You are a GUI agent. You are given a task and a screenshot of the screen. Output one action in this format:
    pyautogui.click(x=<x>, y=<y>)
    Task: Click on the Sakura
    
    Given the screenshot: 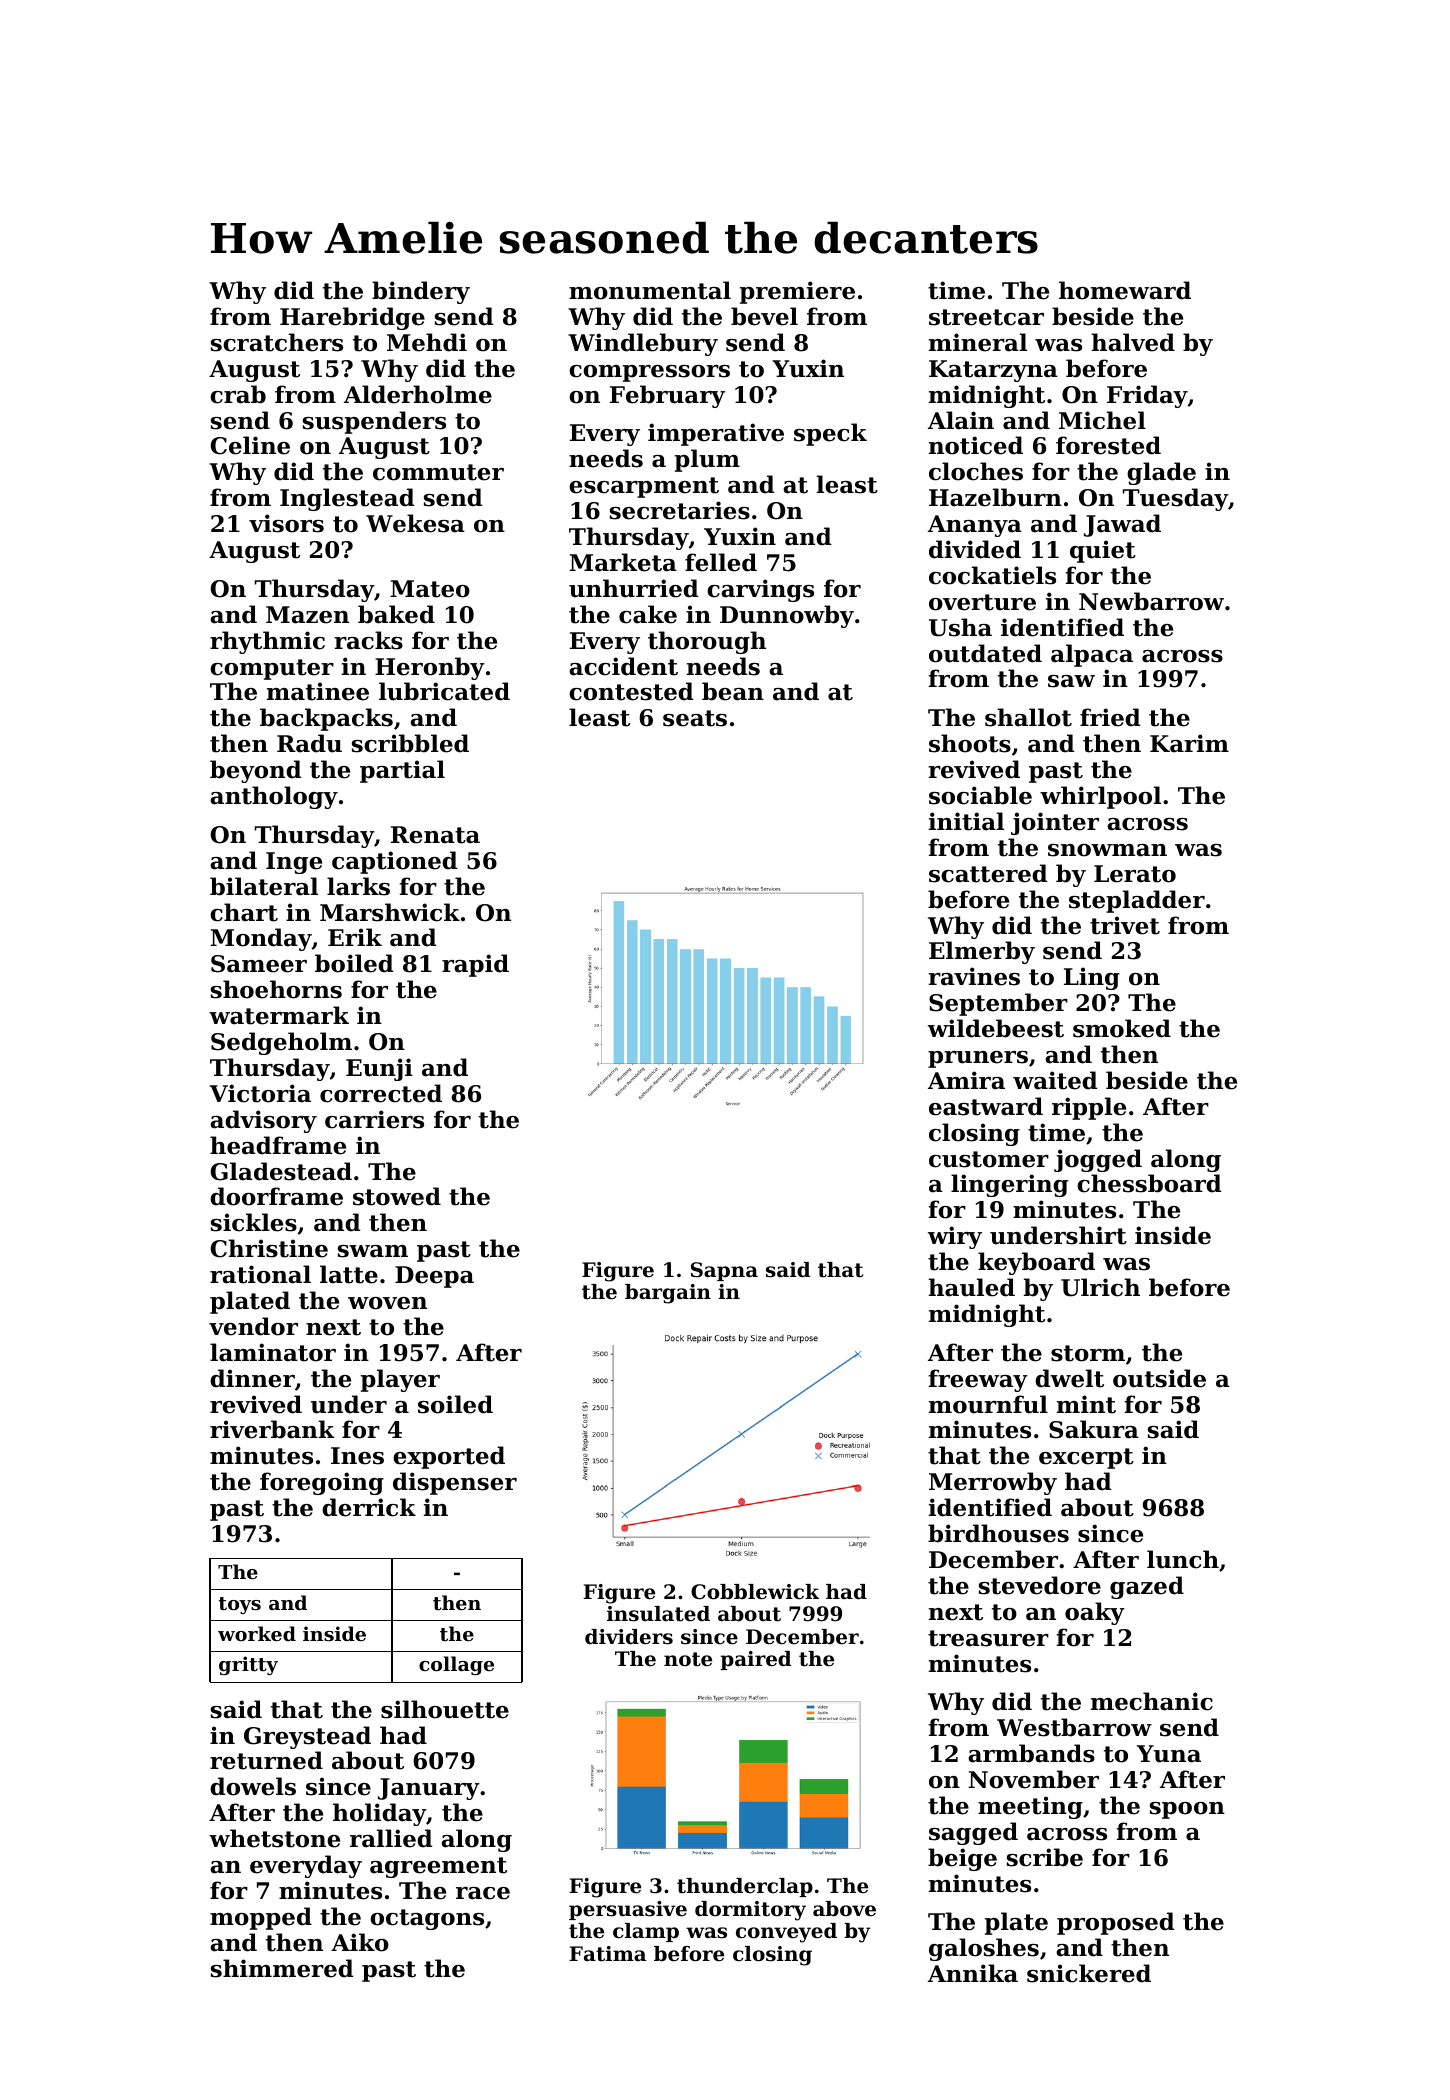 What is the action you would take?
    pyautogui.click(x=1094, y=1429)
